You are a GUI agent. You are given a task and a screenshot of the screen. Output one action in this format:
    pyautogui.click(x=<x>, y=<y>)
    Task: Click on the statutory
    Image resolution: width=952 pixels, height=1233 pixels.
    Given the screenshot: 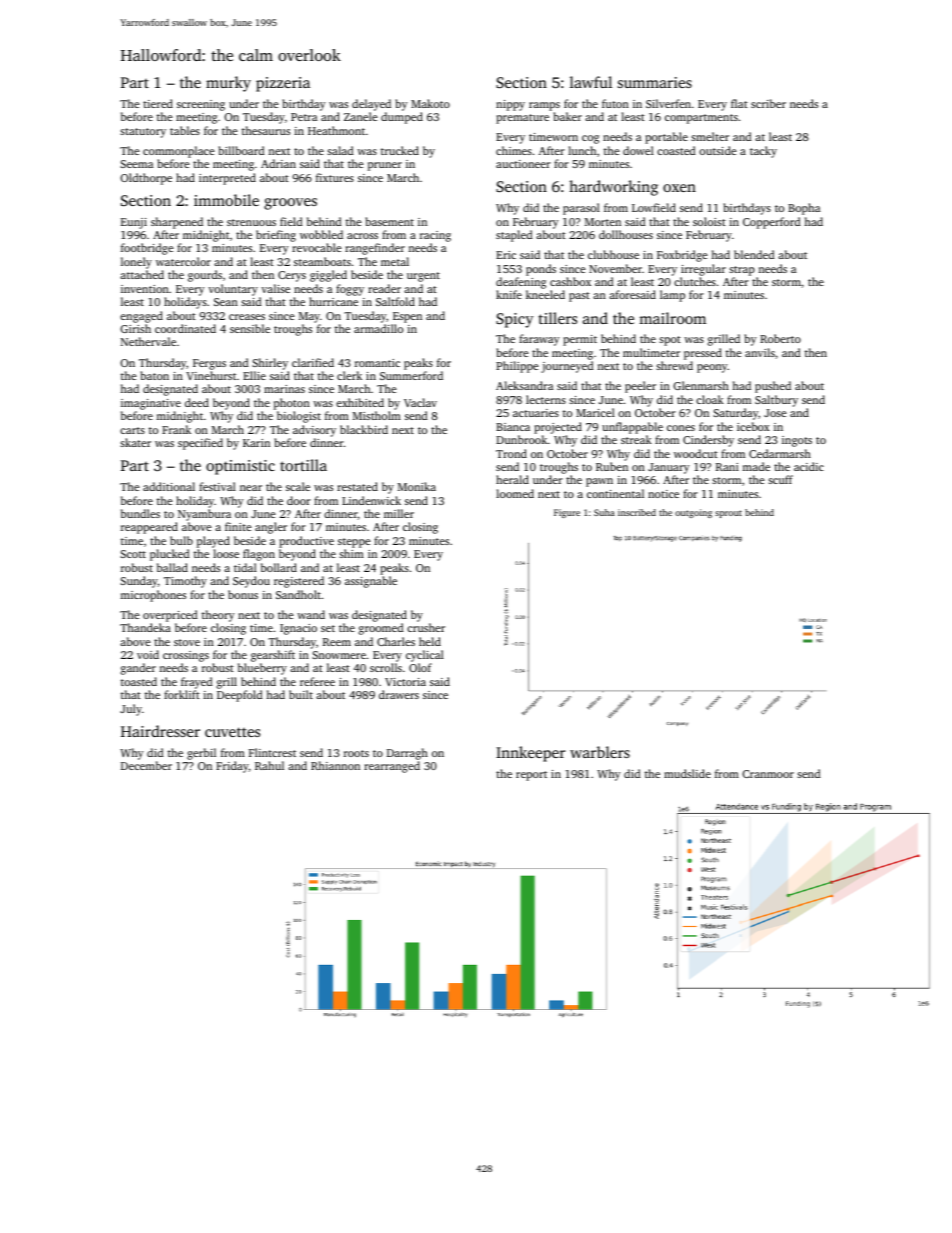 What is the action you would take?
    pyautogui.click(x=143, y=133)
